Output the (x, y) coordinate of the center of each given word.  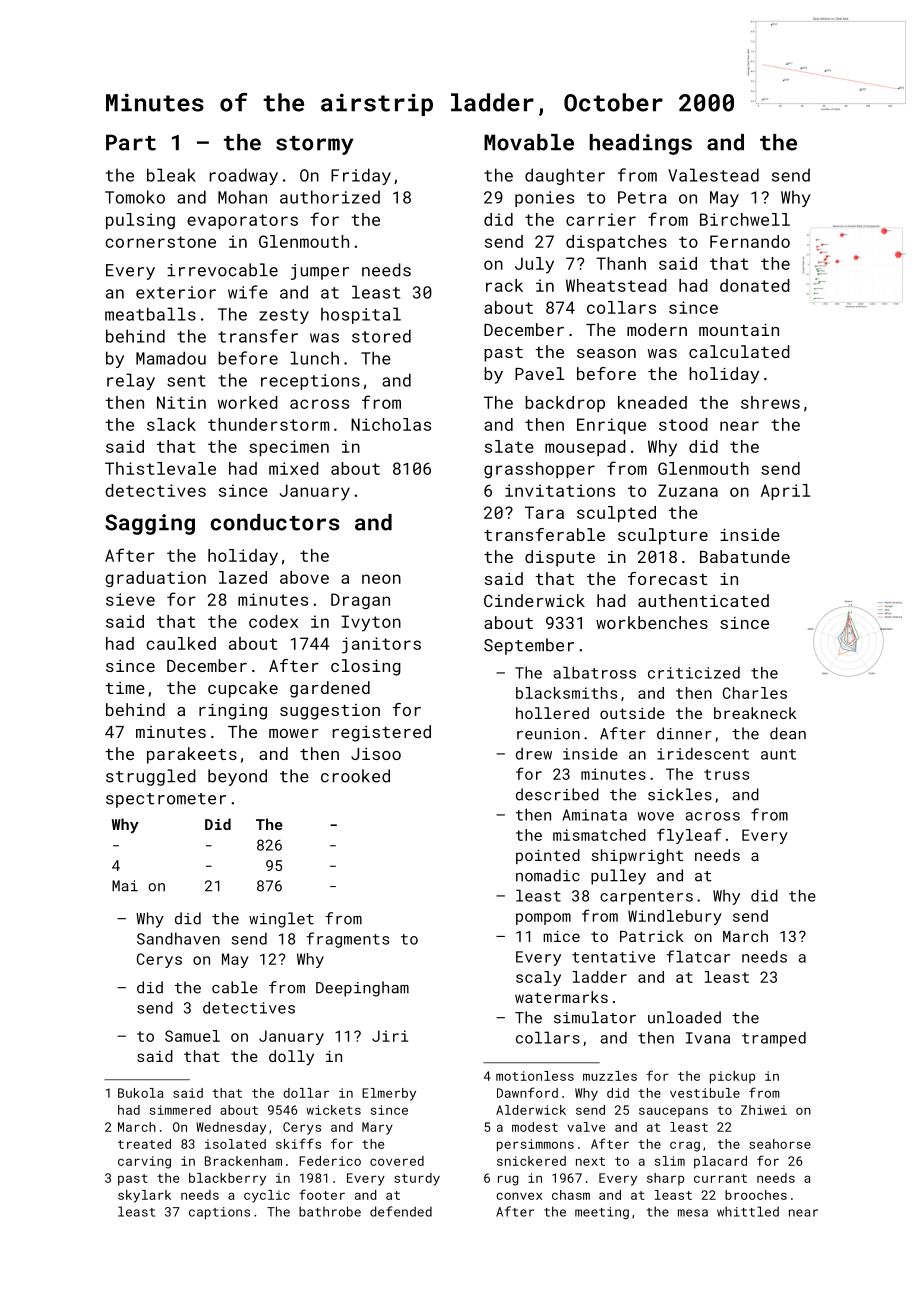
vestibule (705, 1093)
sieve (130, 599)
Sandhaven (178, 938)
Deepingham (362, 989)
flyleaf (689, 836)
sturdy (417, 1179)
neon (381, 579)
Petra (642, 197)
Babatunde (745, 556)
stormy (315, 145)
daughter (565, 176)
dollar (306, 1093)
